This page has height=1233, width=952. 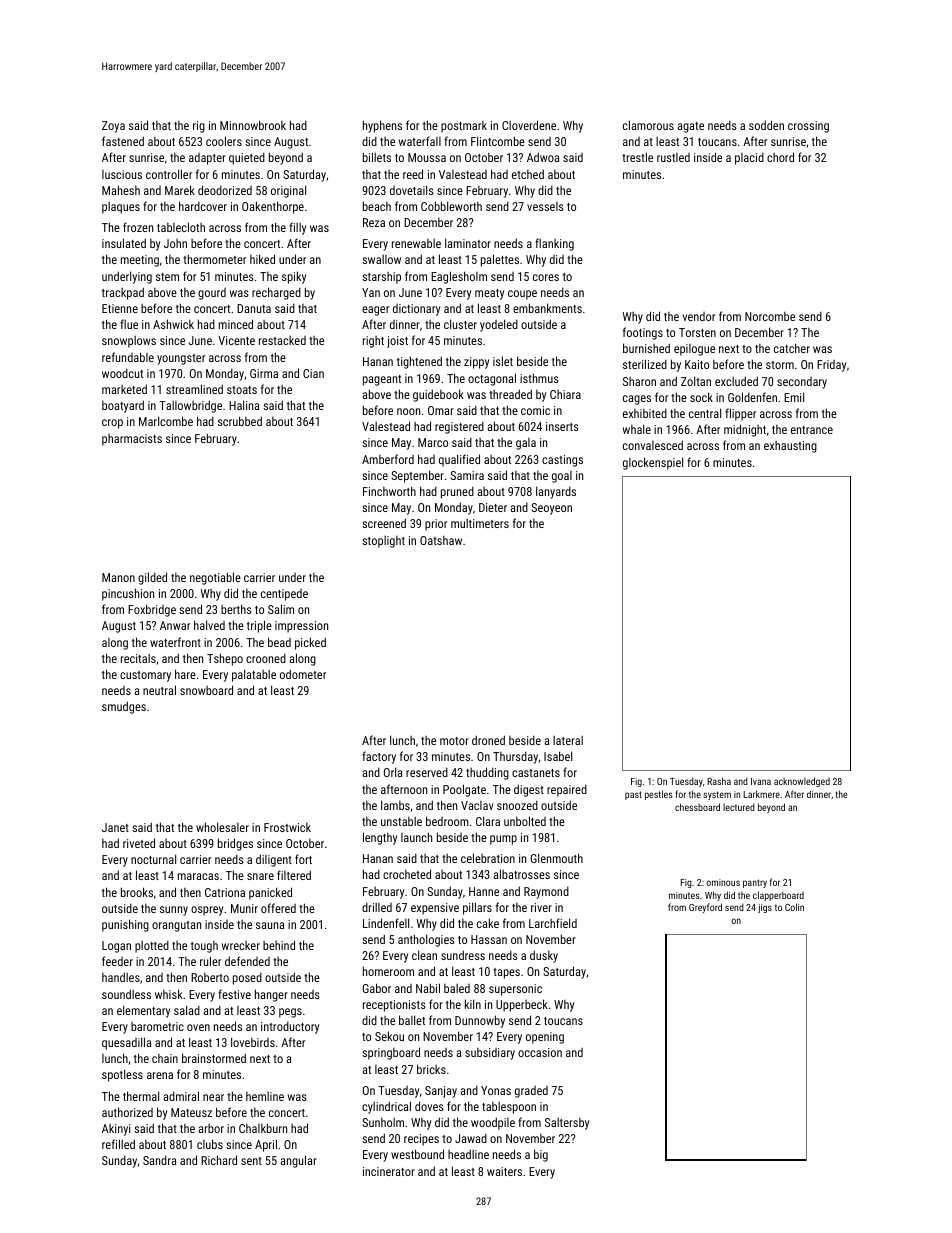 What do you see at coordinates (812, 430) in the page?
I see `entrance` at bounding box center [812, 430].
